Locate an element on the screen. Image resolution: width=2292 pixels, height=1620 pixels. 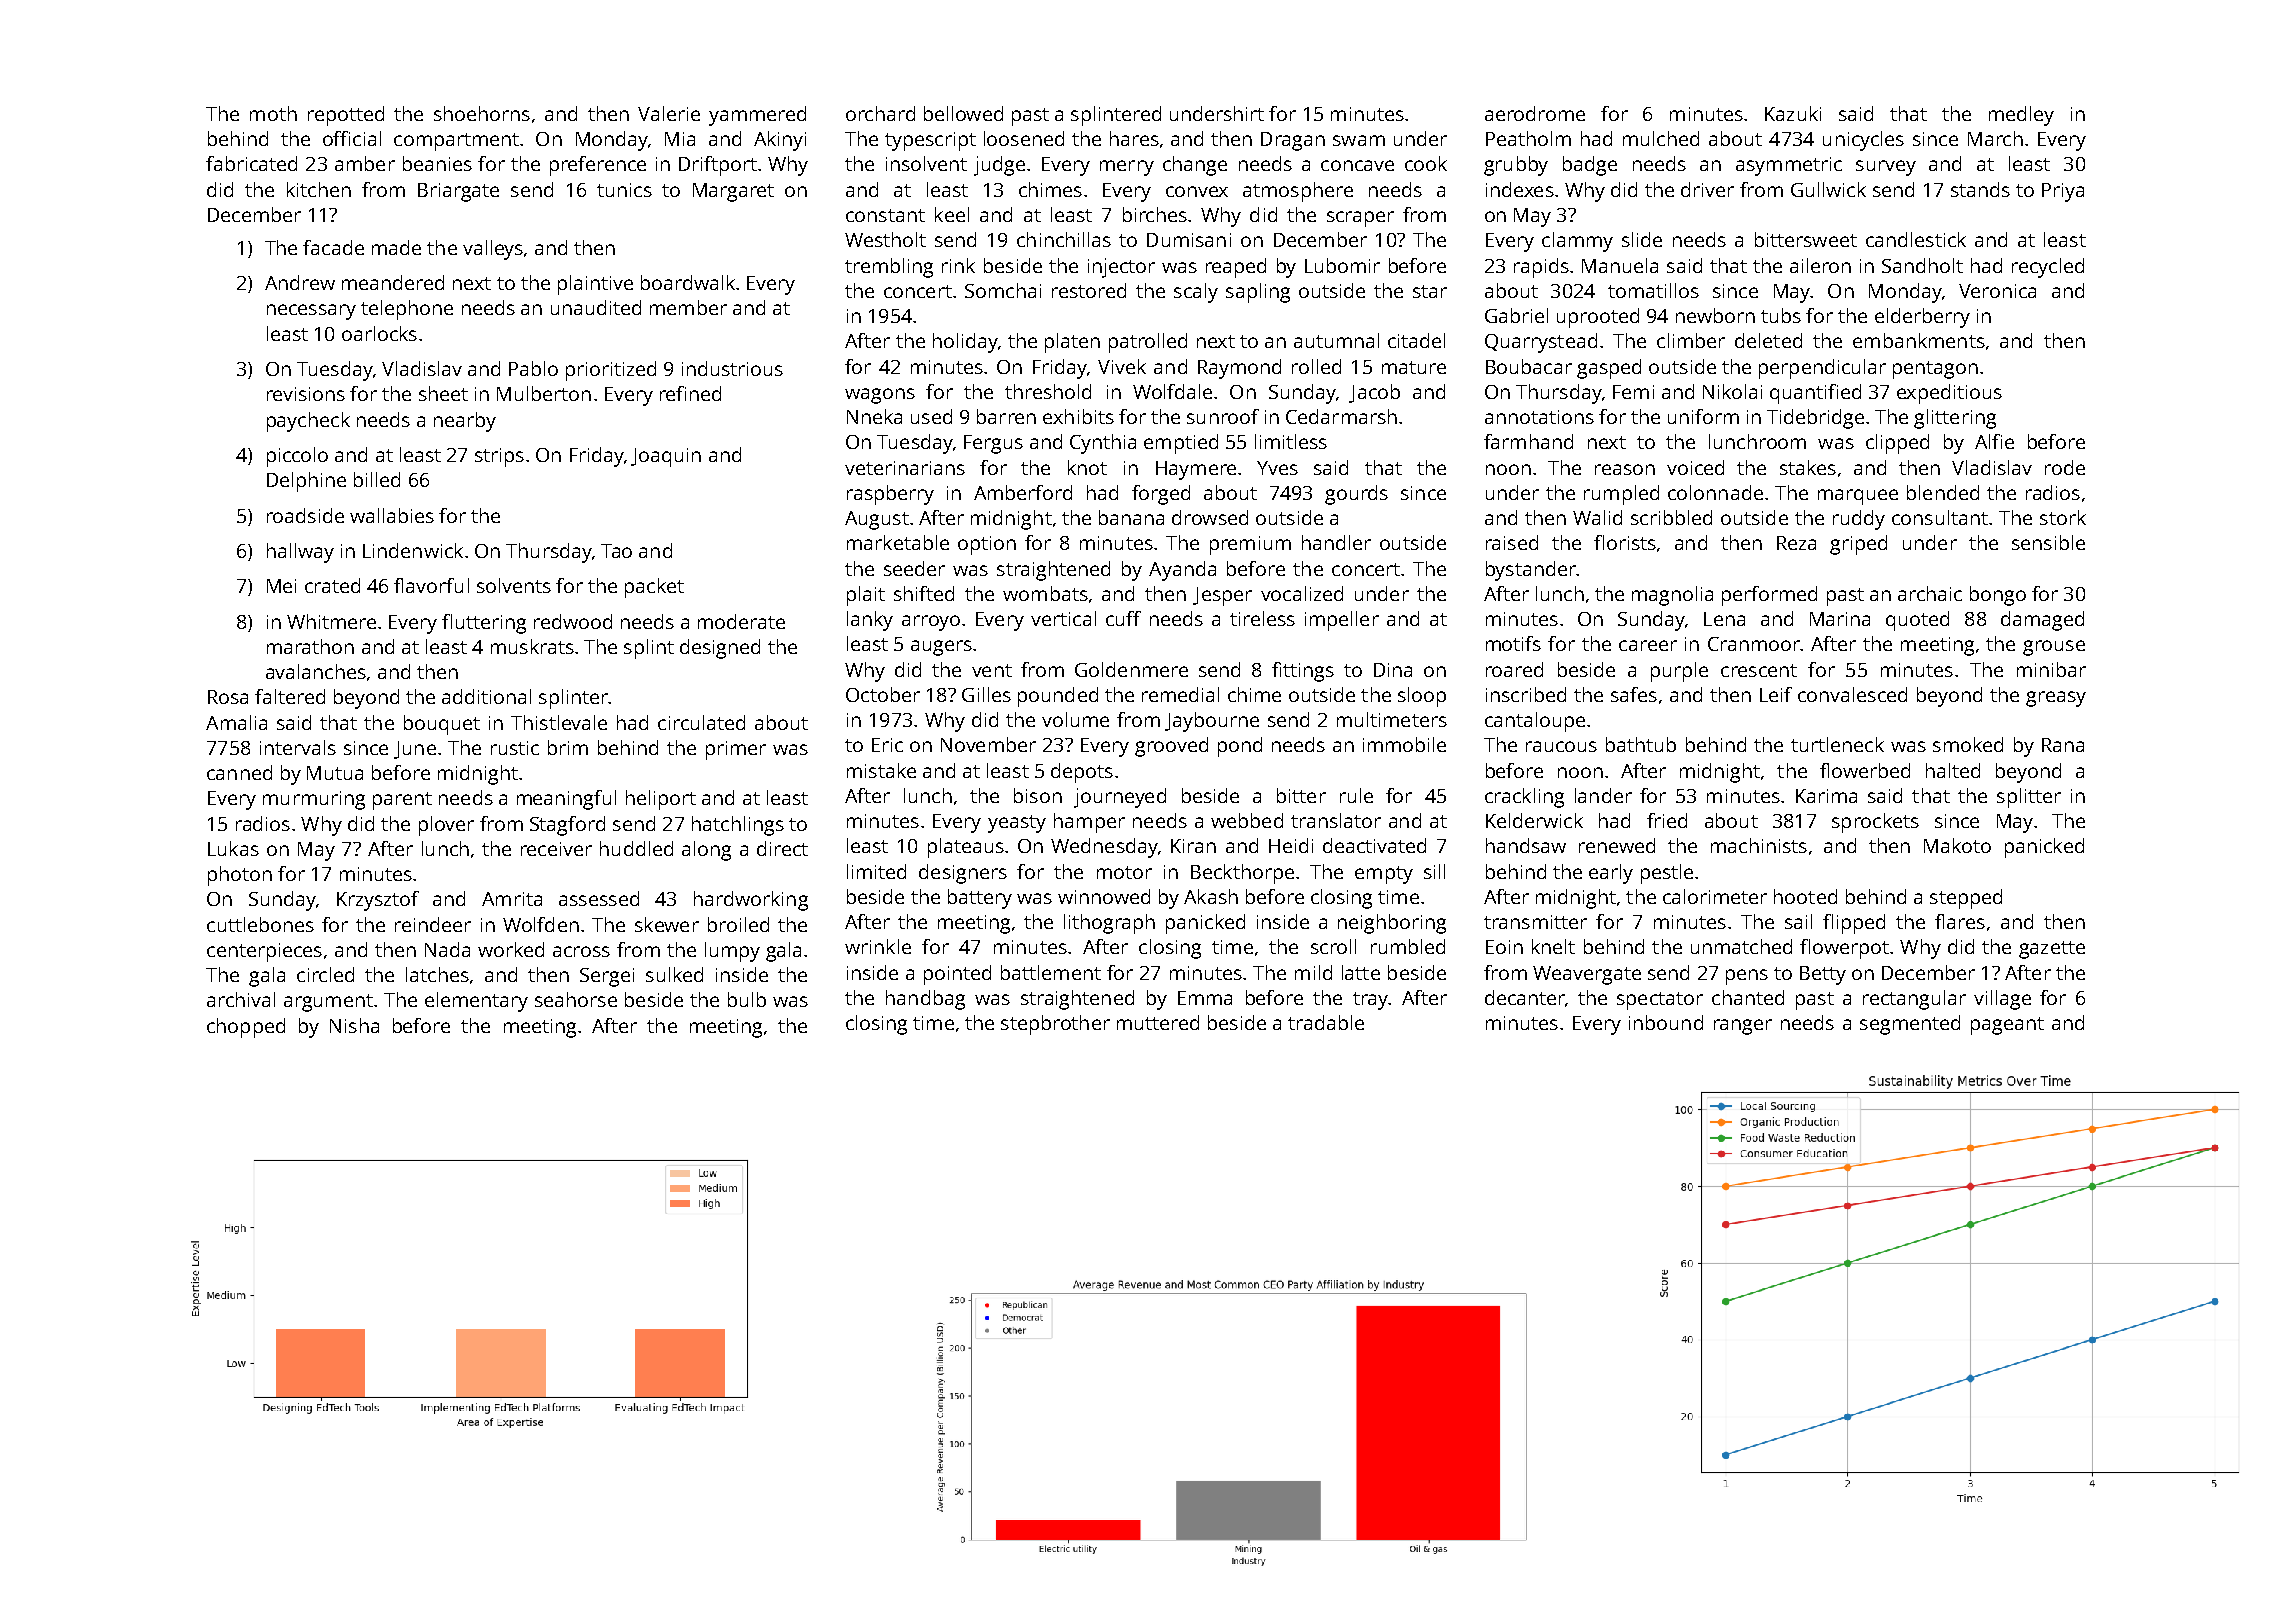
heliport is located at coordinates (661, 800).
